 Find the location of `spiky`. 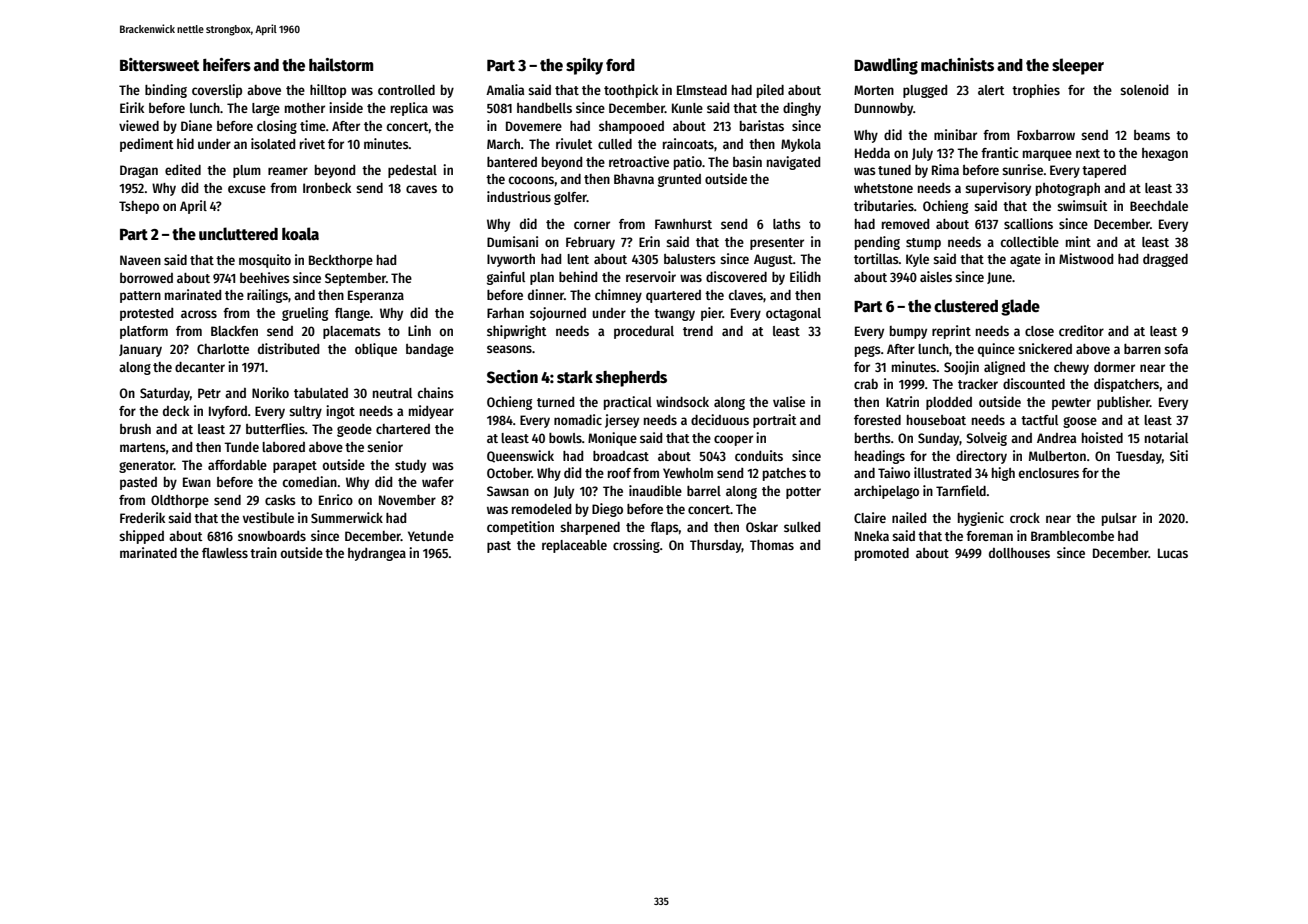

spiky is located at coordinates (584, 66).
